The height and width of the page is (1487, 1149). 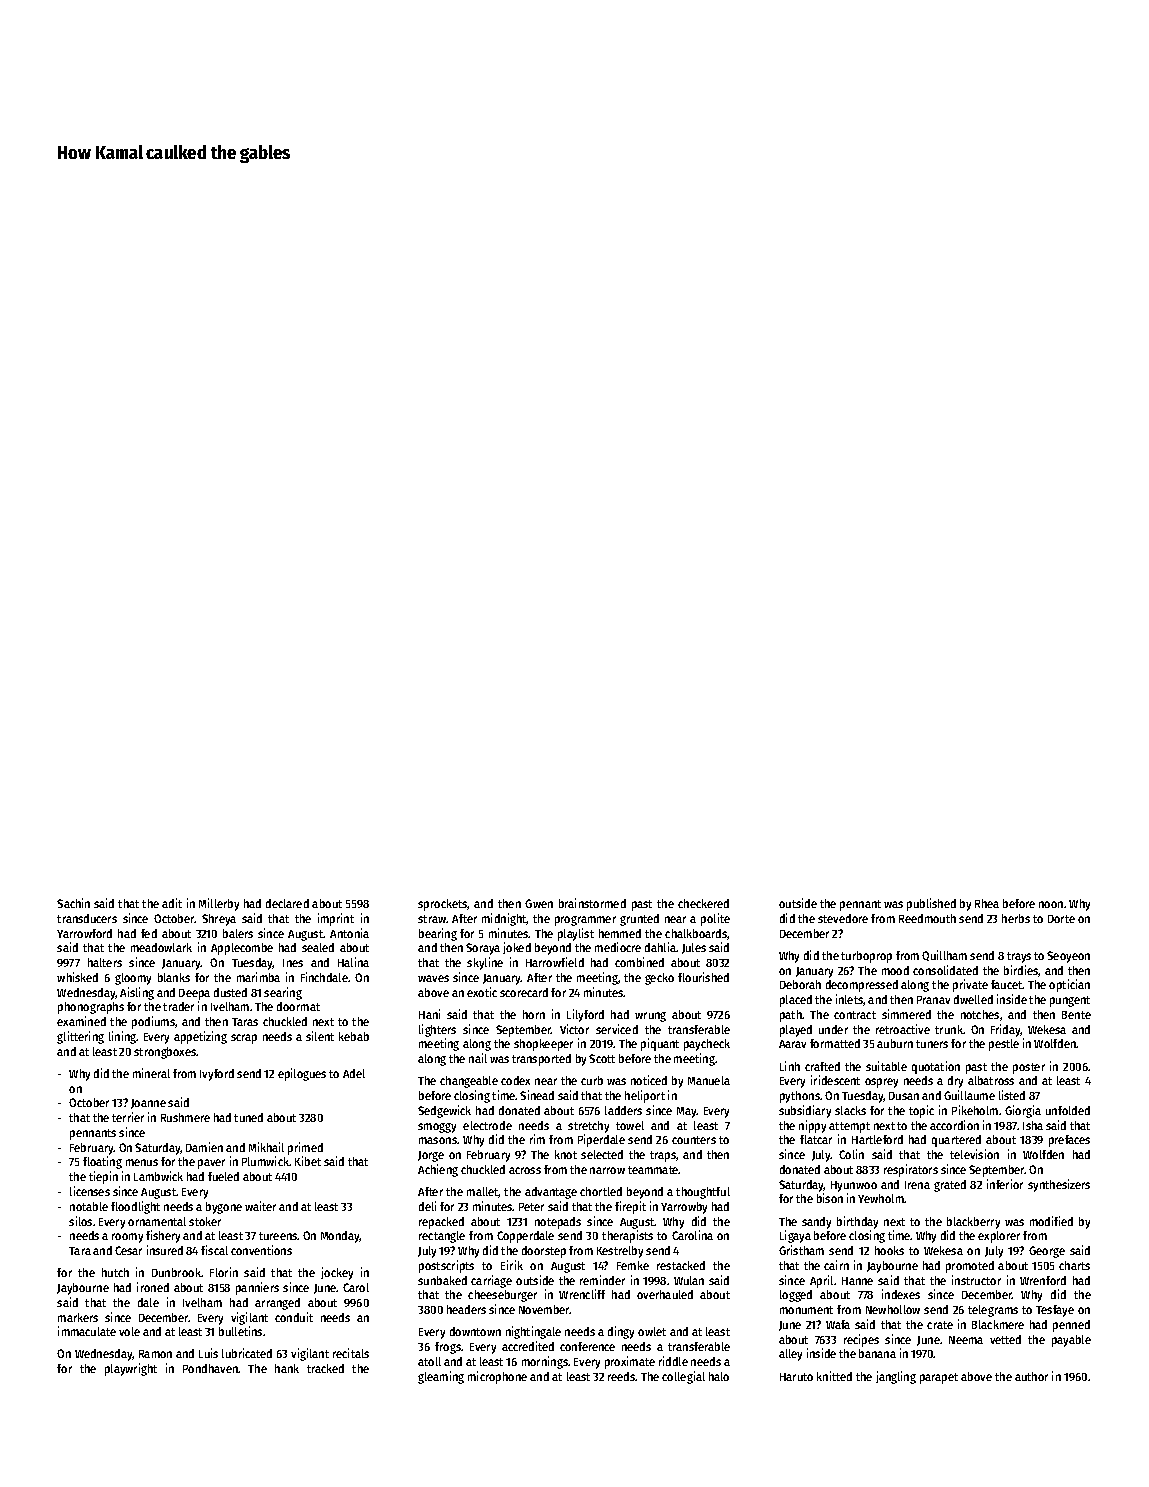 What do you see at coordinates (539, 903) in the page?
I see `Gwen` at bounding box center [539, 903].
